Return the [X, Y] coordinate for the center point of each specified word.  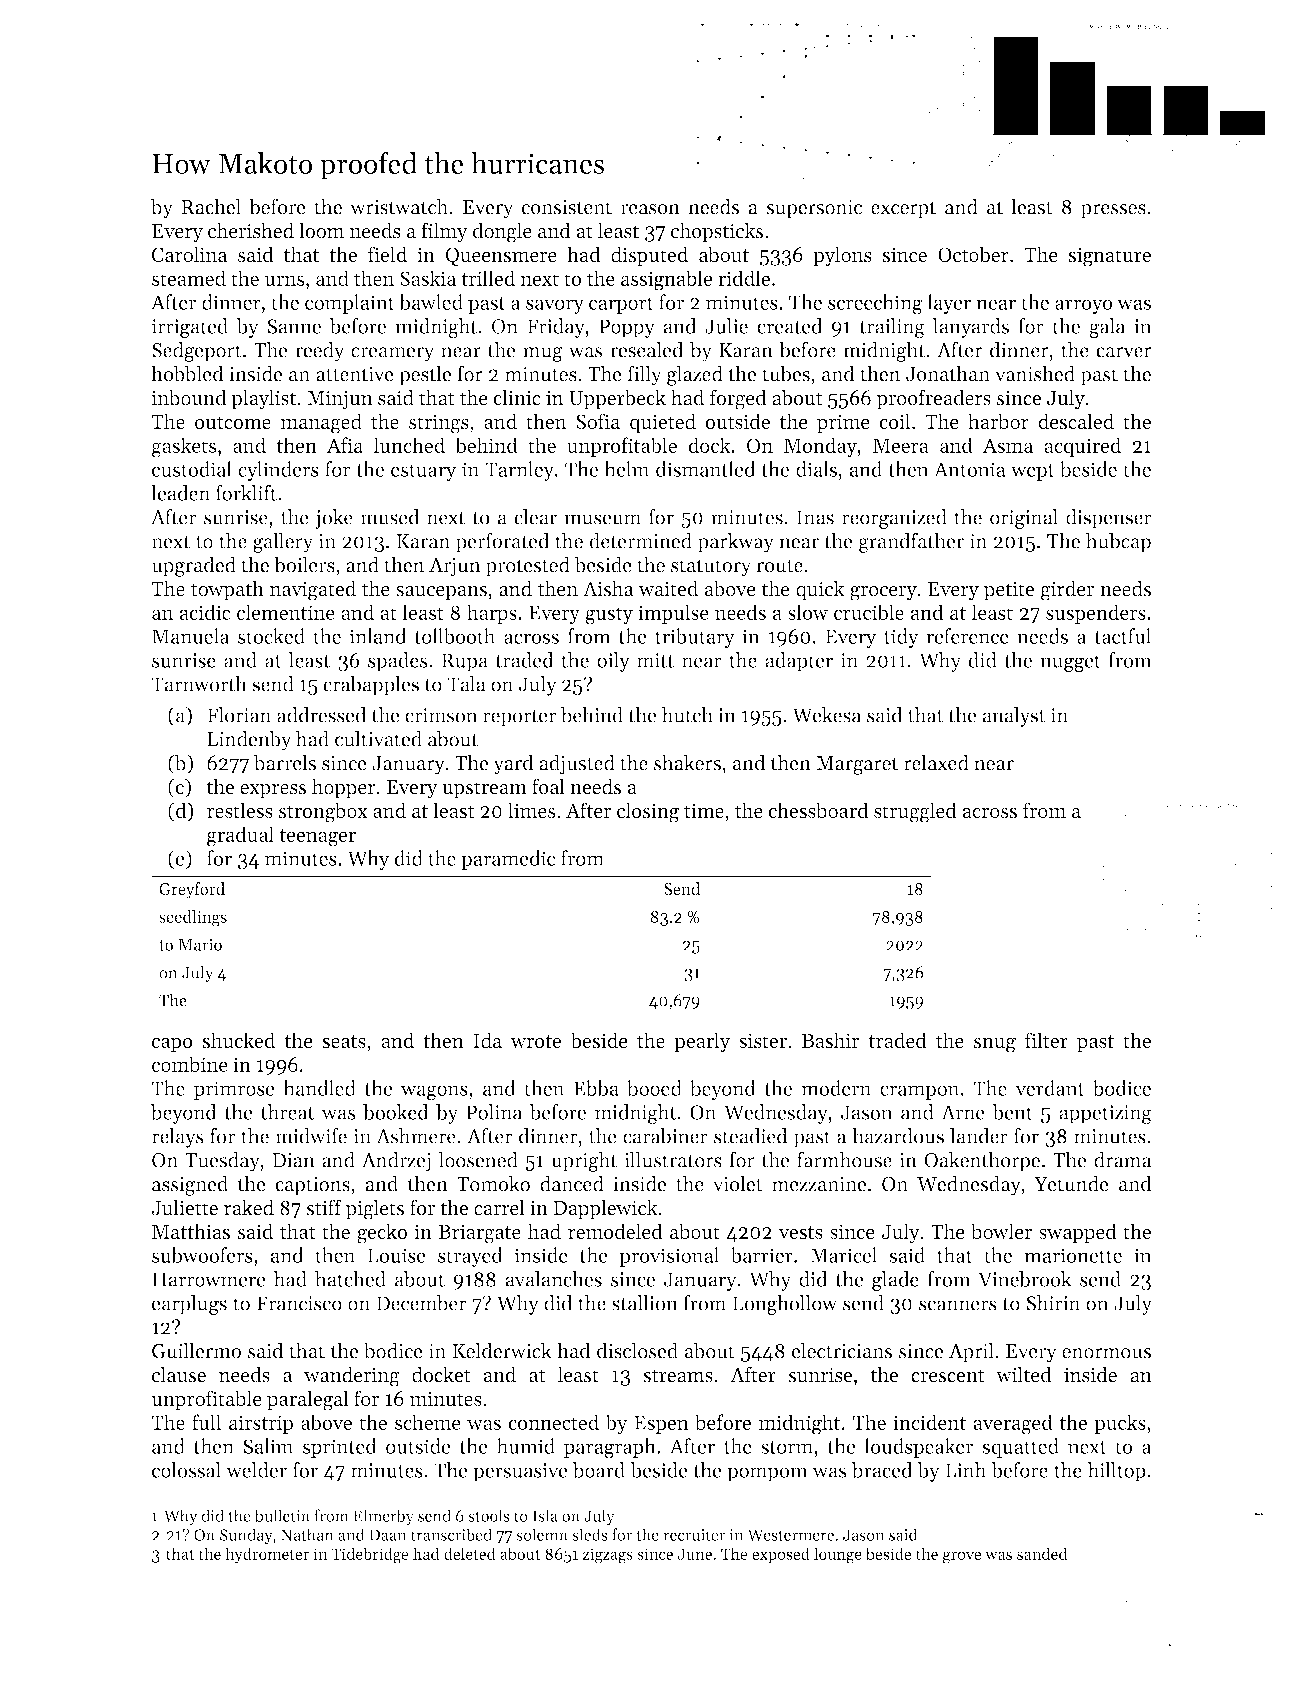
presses [1113, 211]
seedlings [193, 918]
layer [949, 304]
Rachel [211, 206]
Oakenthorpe [982, 1162]
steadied [751, 1136]
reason [650, 209]
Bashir [831, 1040]
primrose [234, 1090]
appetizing [1105, 1114]
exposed [781, 1555]
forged [738, 399]
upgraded [193, 566]
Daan [388, 1535]
